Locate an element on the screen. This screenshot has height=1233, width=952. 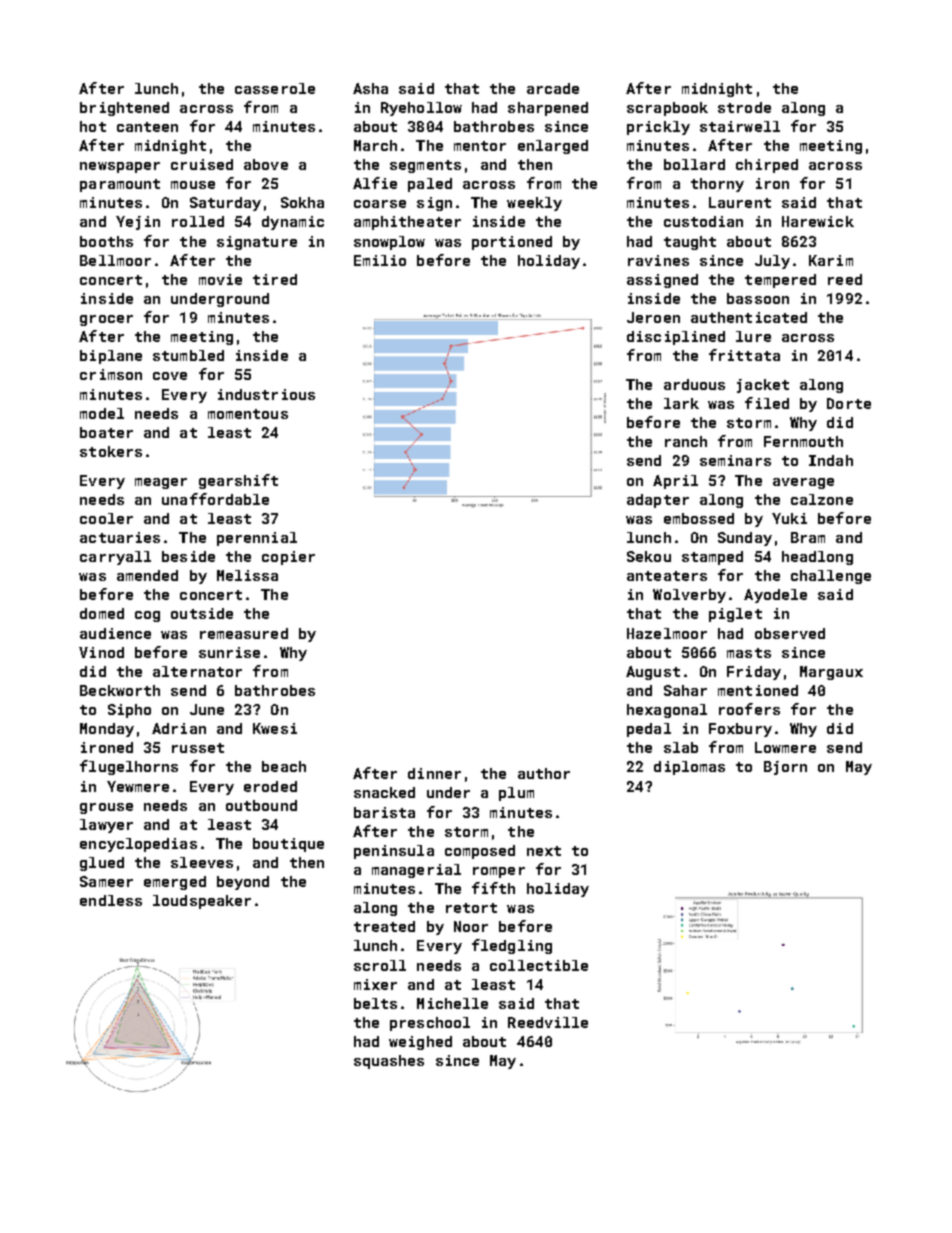
squashes is located at coordinates (389, 1062).
